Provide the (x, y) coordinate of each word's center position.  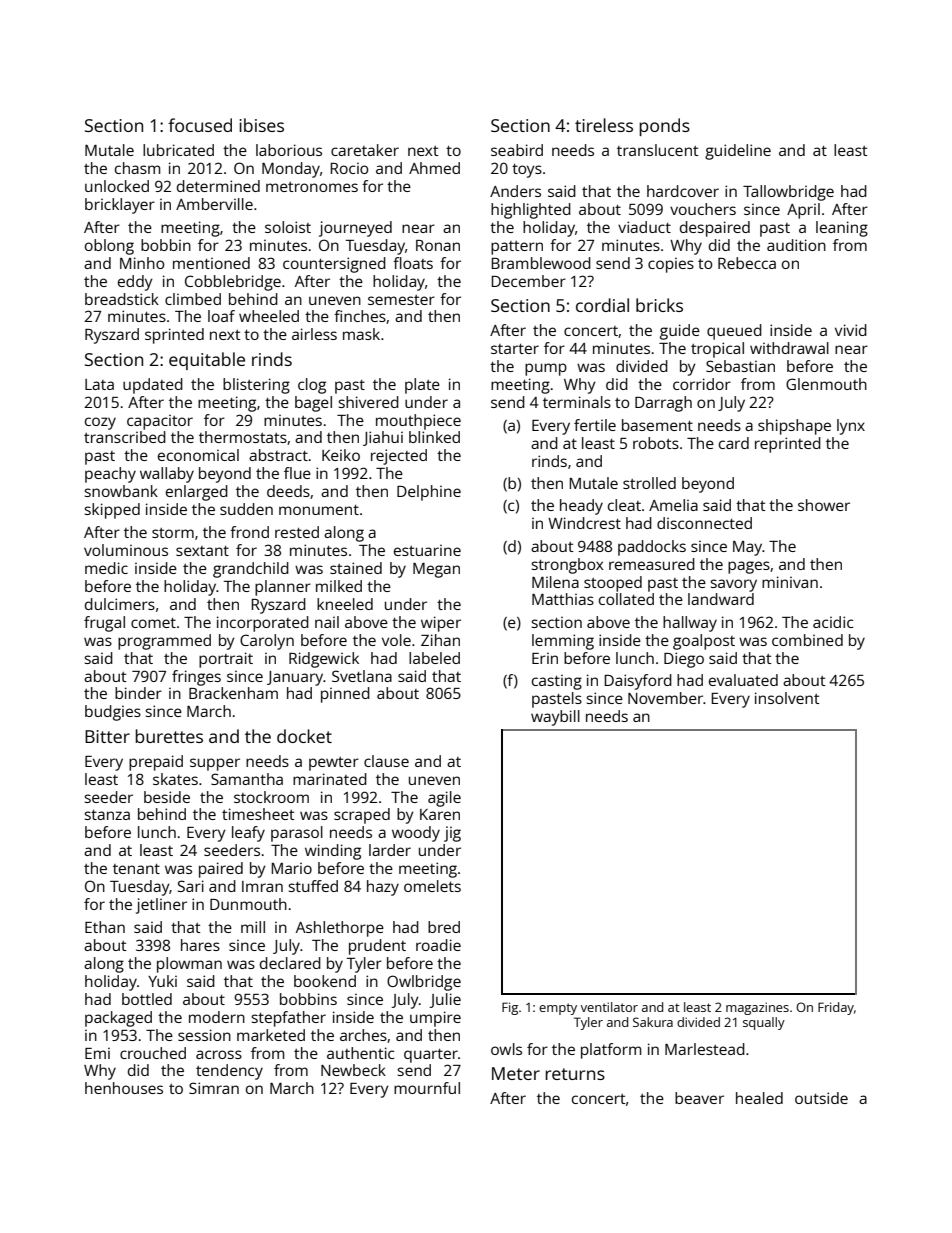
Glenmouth (826, 384)
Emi (97, 1053)
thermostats (243, 437)
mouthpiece (418, 422)
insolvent (787, 698)
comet (153, 623)
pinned (345, 695)
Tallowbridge (788, 193)
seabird (517, 150)
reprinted (788, 445)
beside (167, 797)
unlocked (117, 186)
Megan (436, 570)
